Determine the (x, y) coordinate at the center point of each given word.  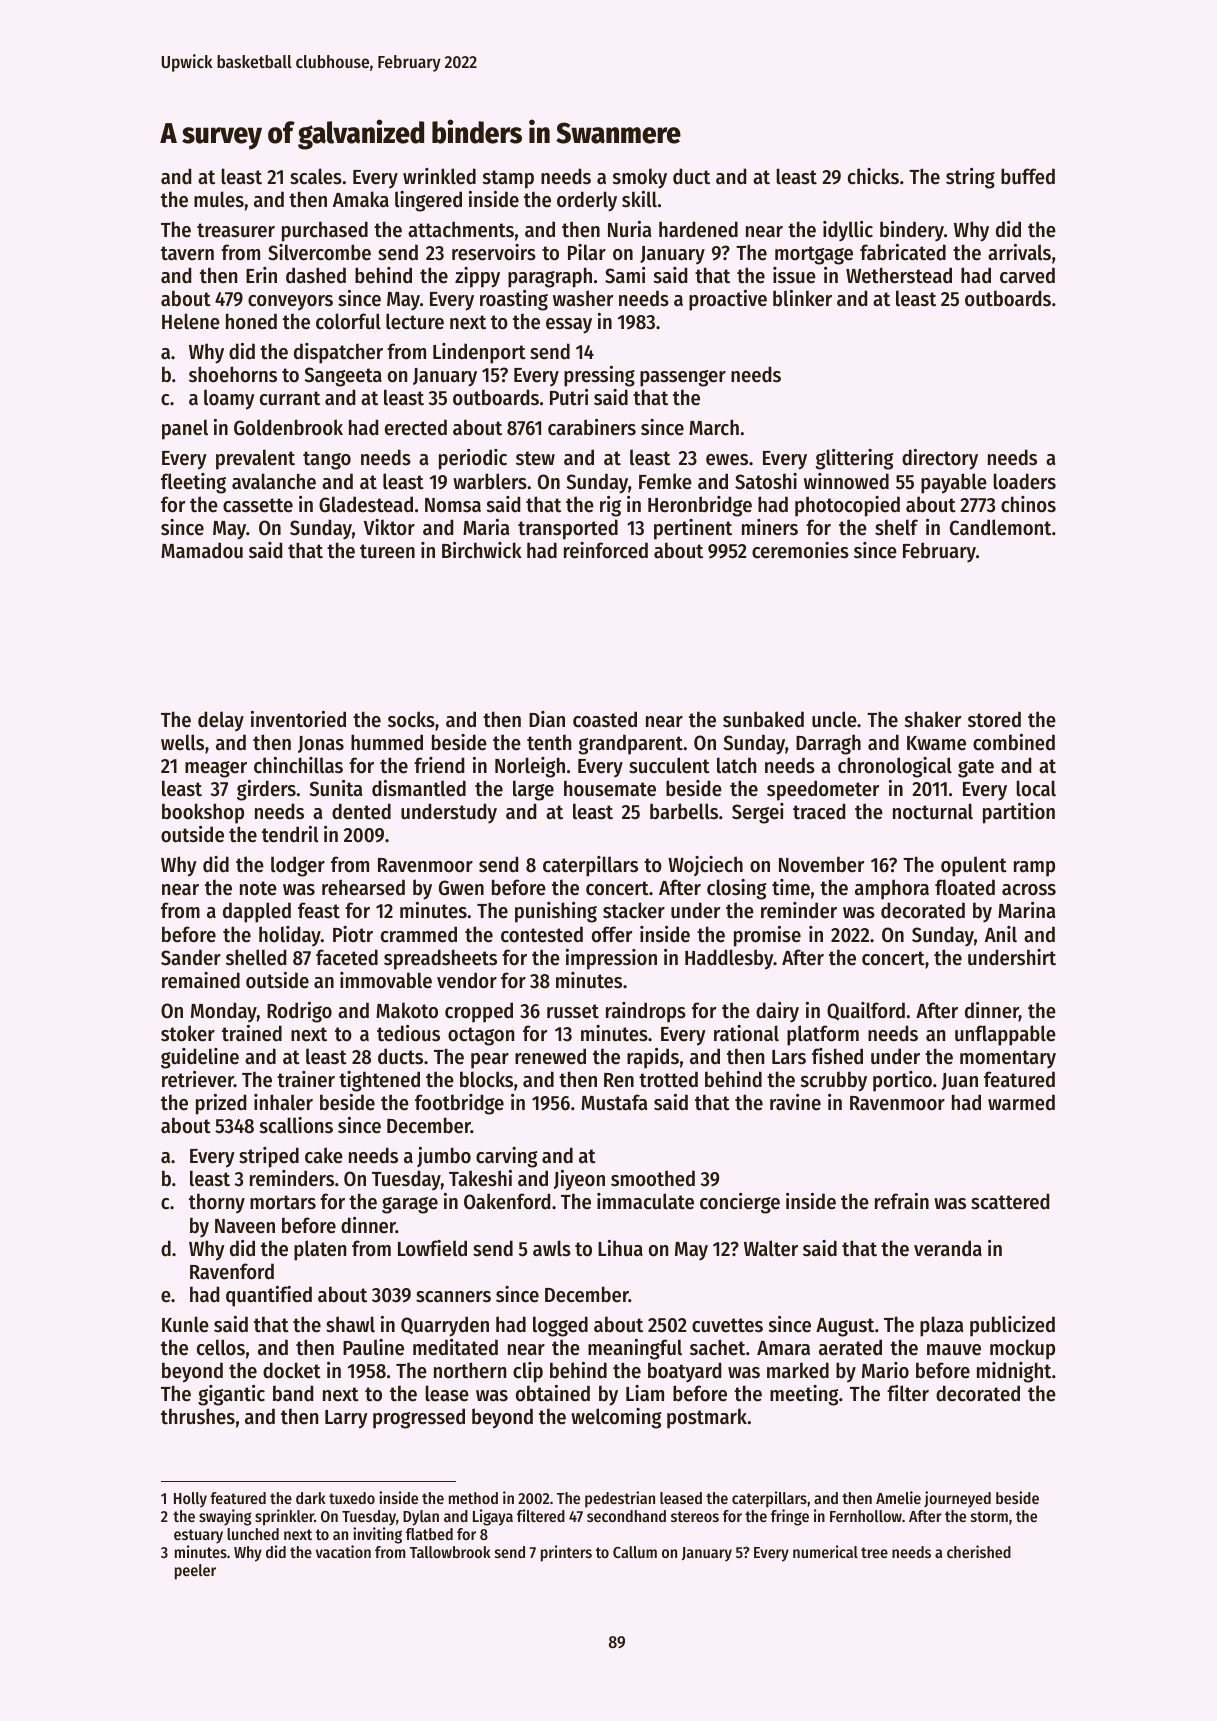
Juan (960, 1081)
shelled (256, 957)
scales (316, 176)
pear (490, 1061)
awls (552, 1248)
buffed (1028, 176)
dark (311, 1498)
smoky (640, 178)
